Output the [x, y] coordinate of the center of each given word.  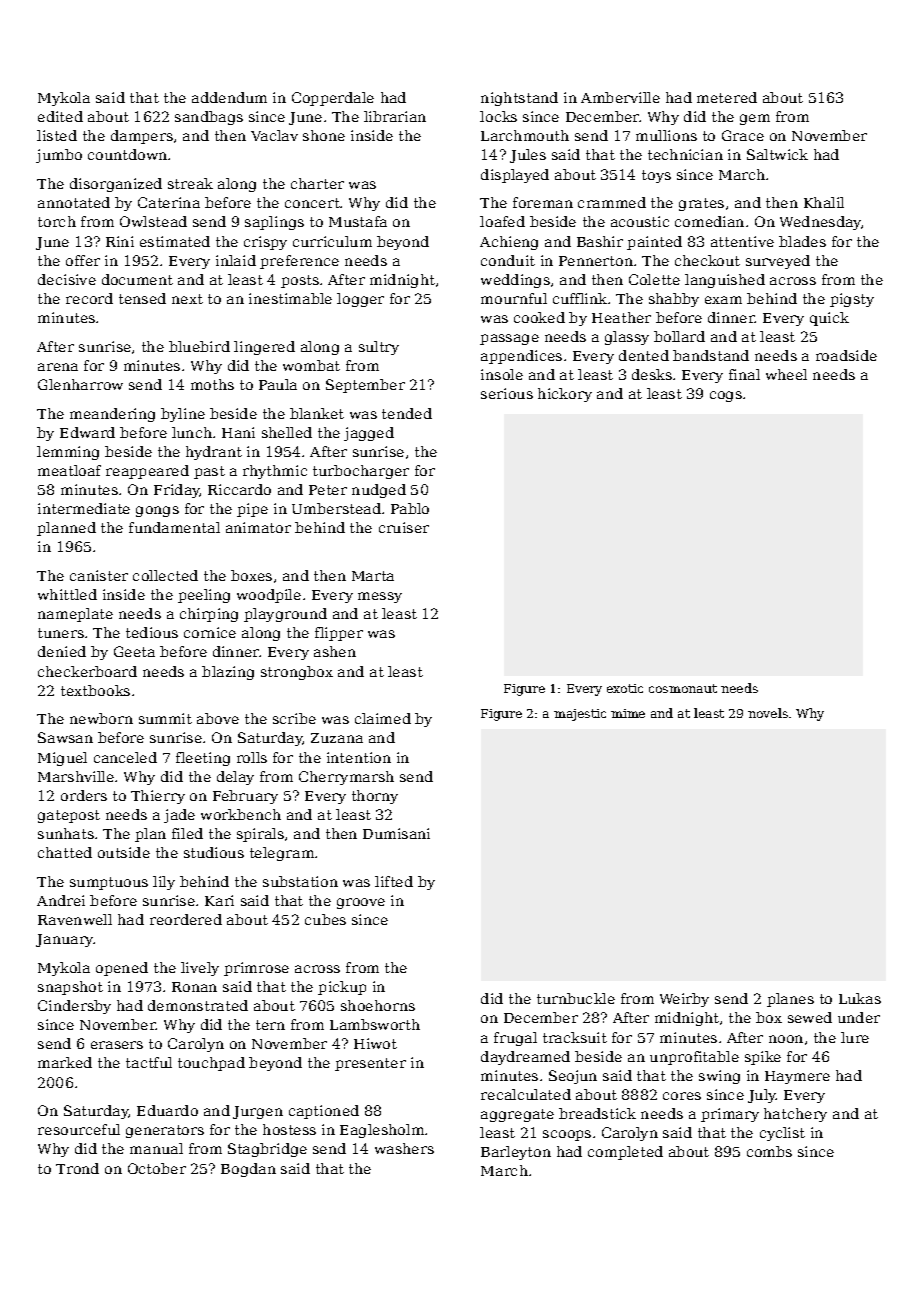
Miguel [62, 759]
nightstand [519, 99]
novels [768, 713]
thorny [375, 797]
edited [60, 116]
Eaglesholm [382, 1131]
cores [682, 1096]
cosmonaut [683, 688]
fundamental [174, 527]
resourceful [79, 1129]
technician [685, 154]
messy [380, 597]
